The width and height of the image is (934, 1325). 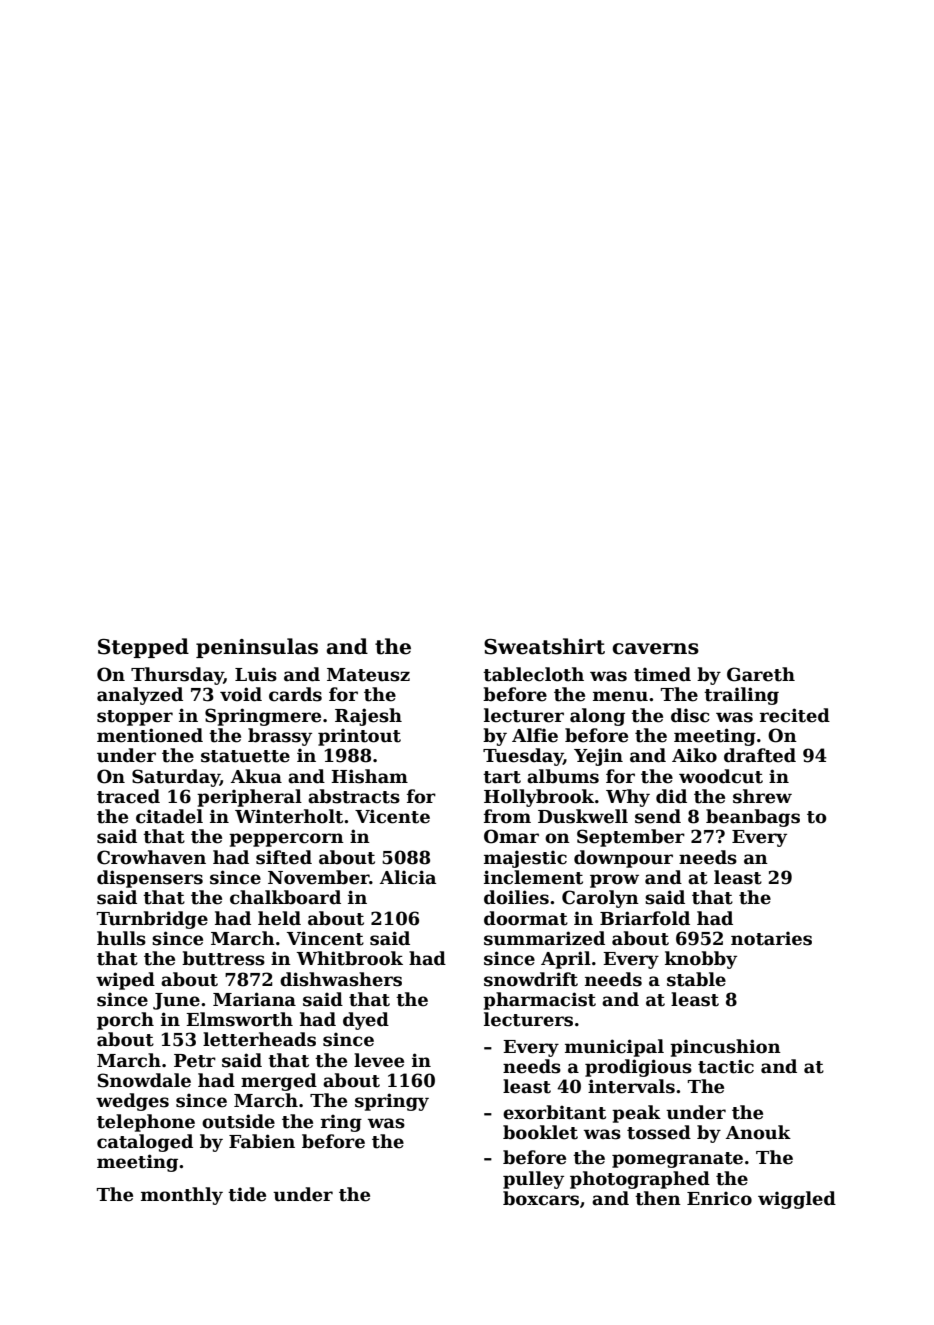 I want to click on doilies, so click(x=516, y=897).
